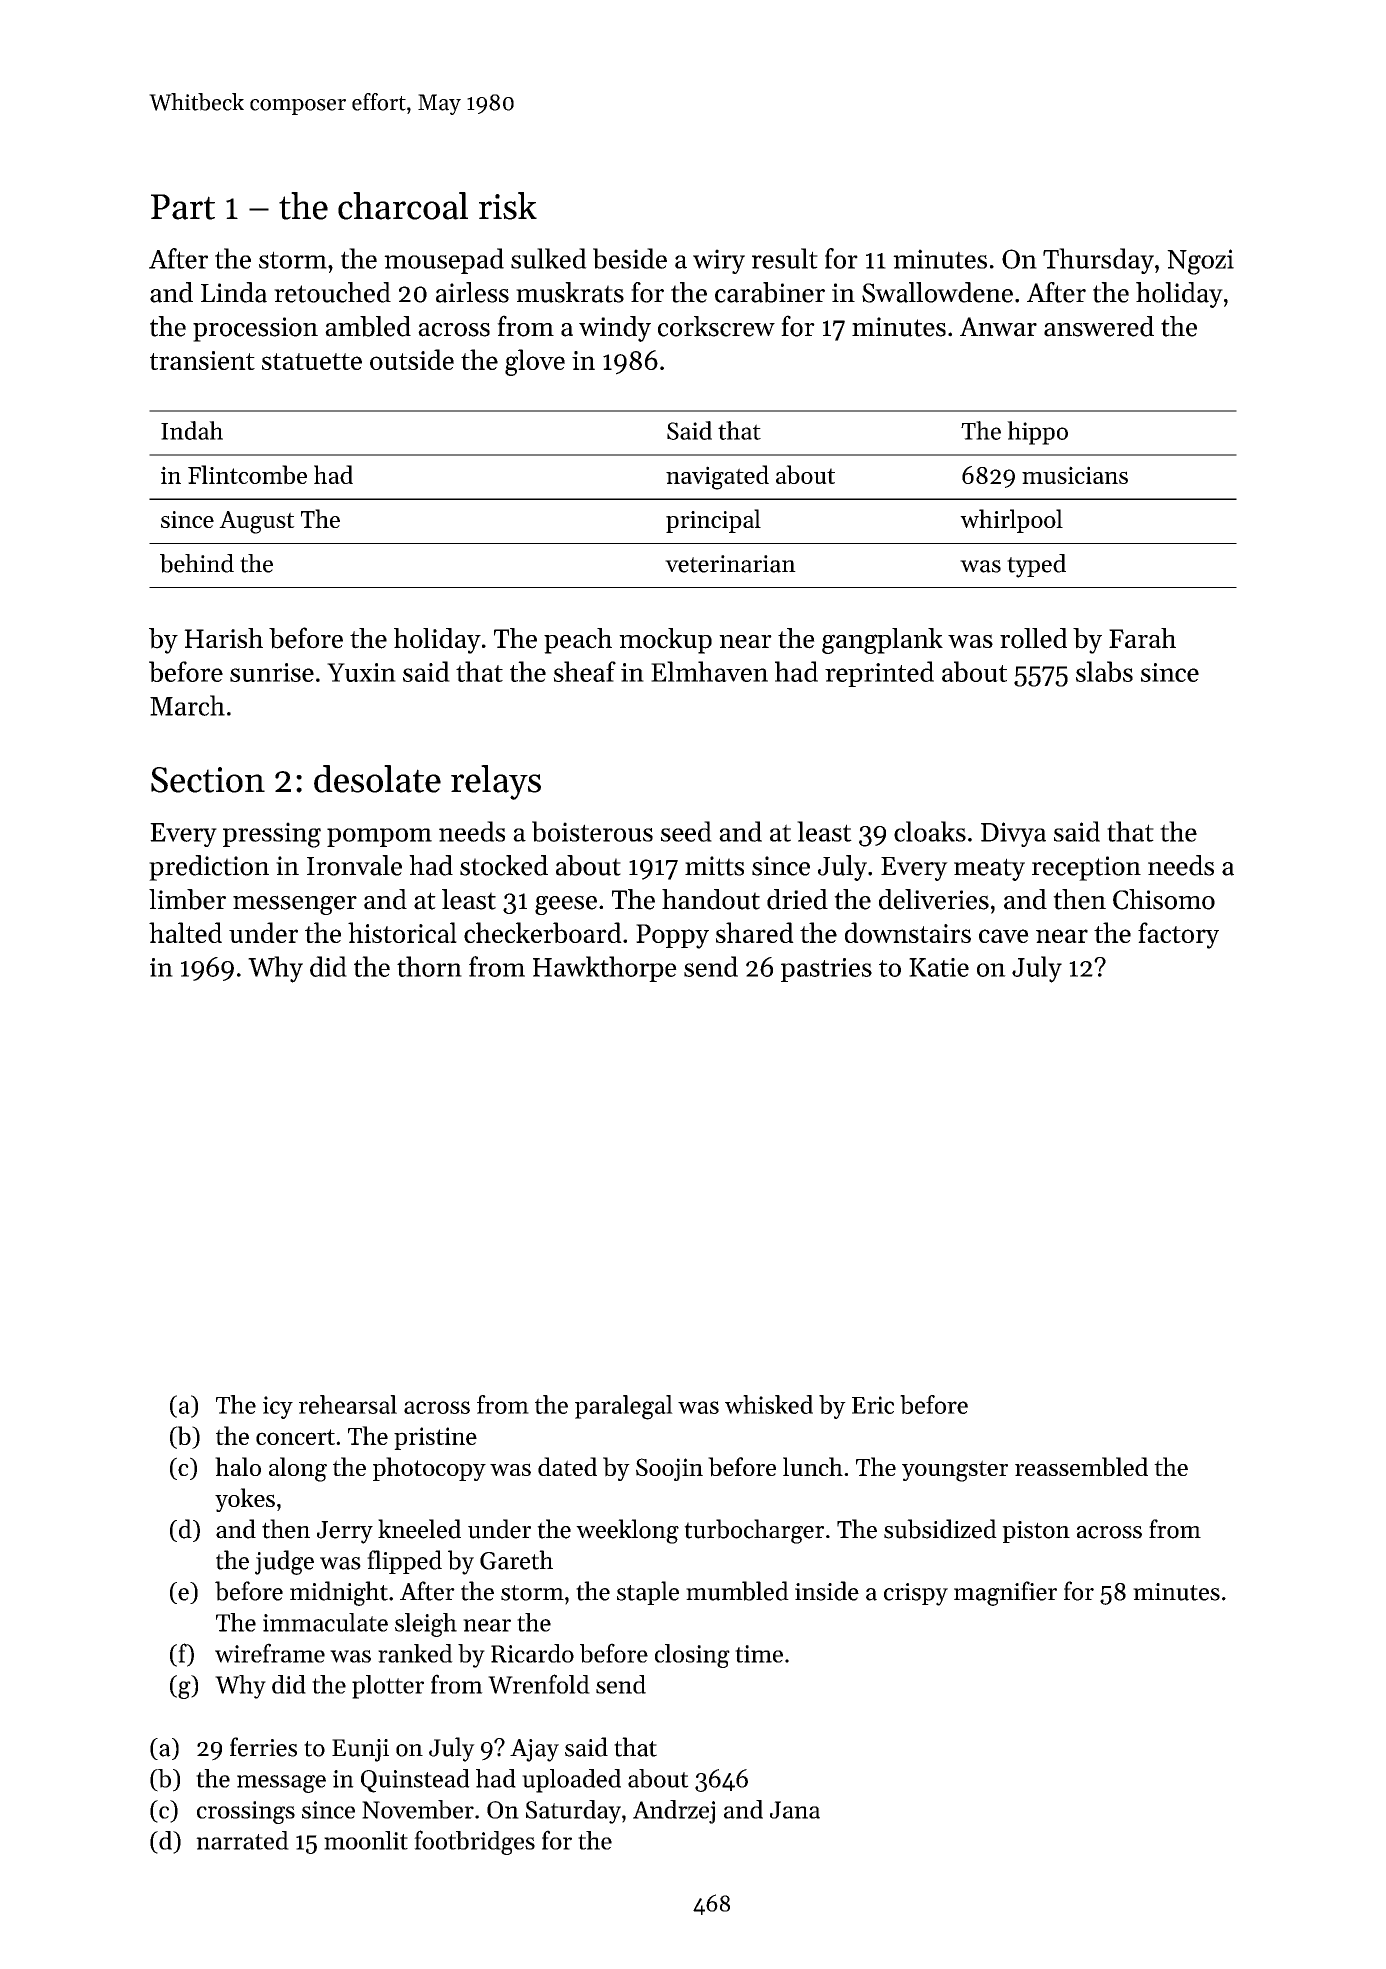 The width and height of the document is (1386, 1969). Describe the element at coordinates (245, 1500) in the document. I see `yokes` at that location.
